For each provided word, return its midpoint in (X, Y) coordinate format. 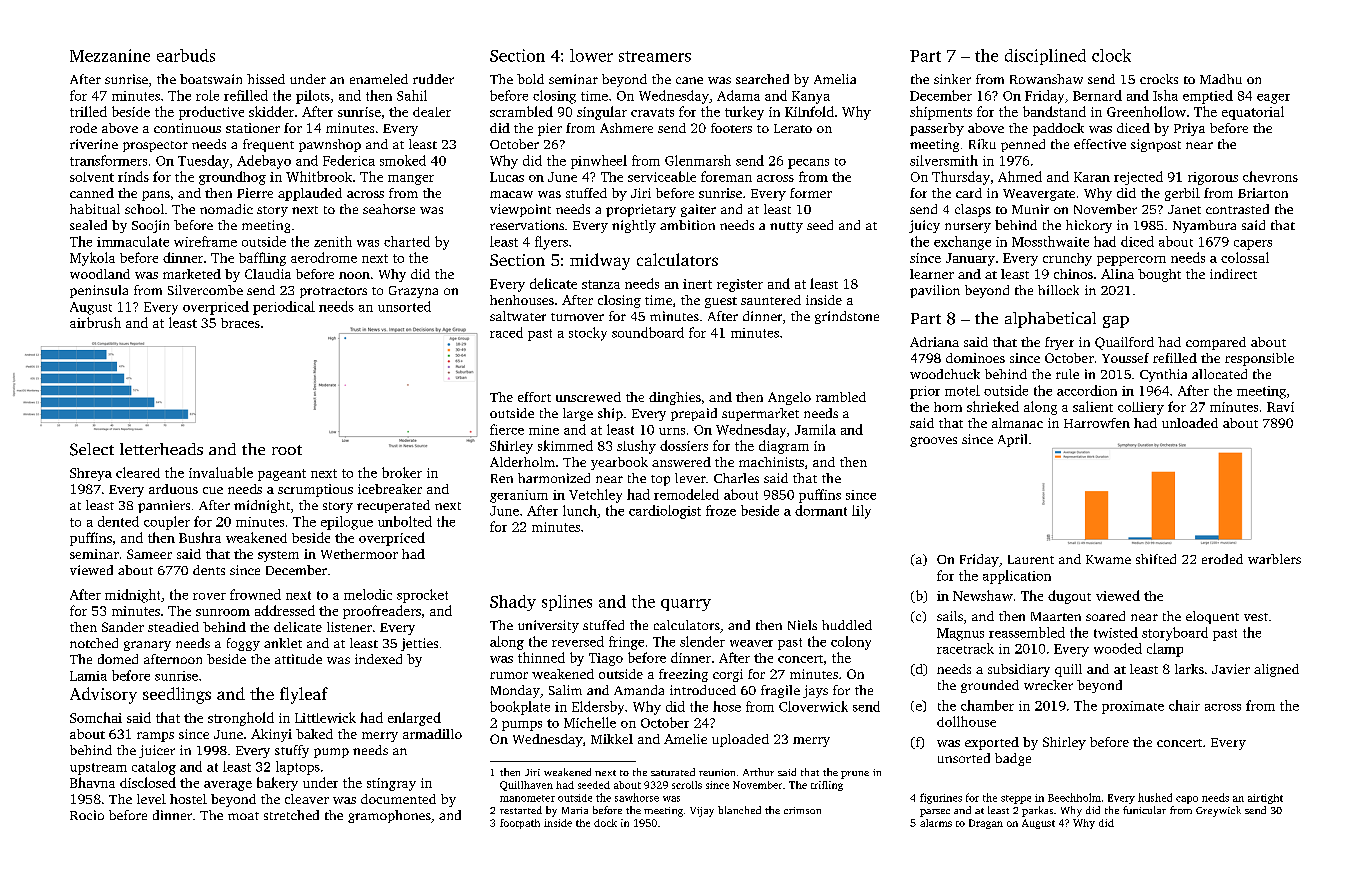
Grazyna (413, 292)
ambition (687, 225)
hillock (1058, 290)
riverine (94, 144)
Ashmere (626, 128)
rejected (1138, 178)
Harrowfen (1097, 423)
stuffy (292, 751)
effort (534, 397)
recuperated (393, 506)
